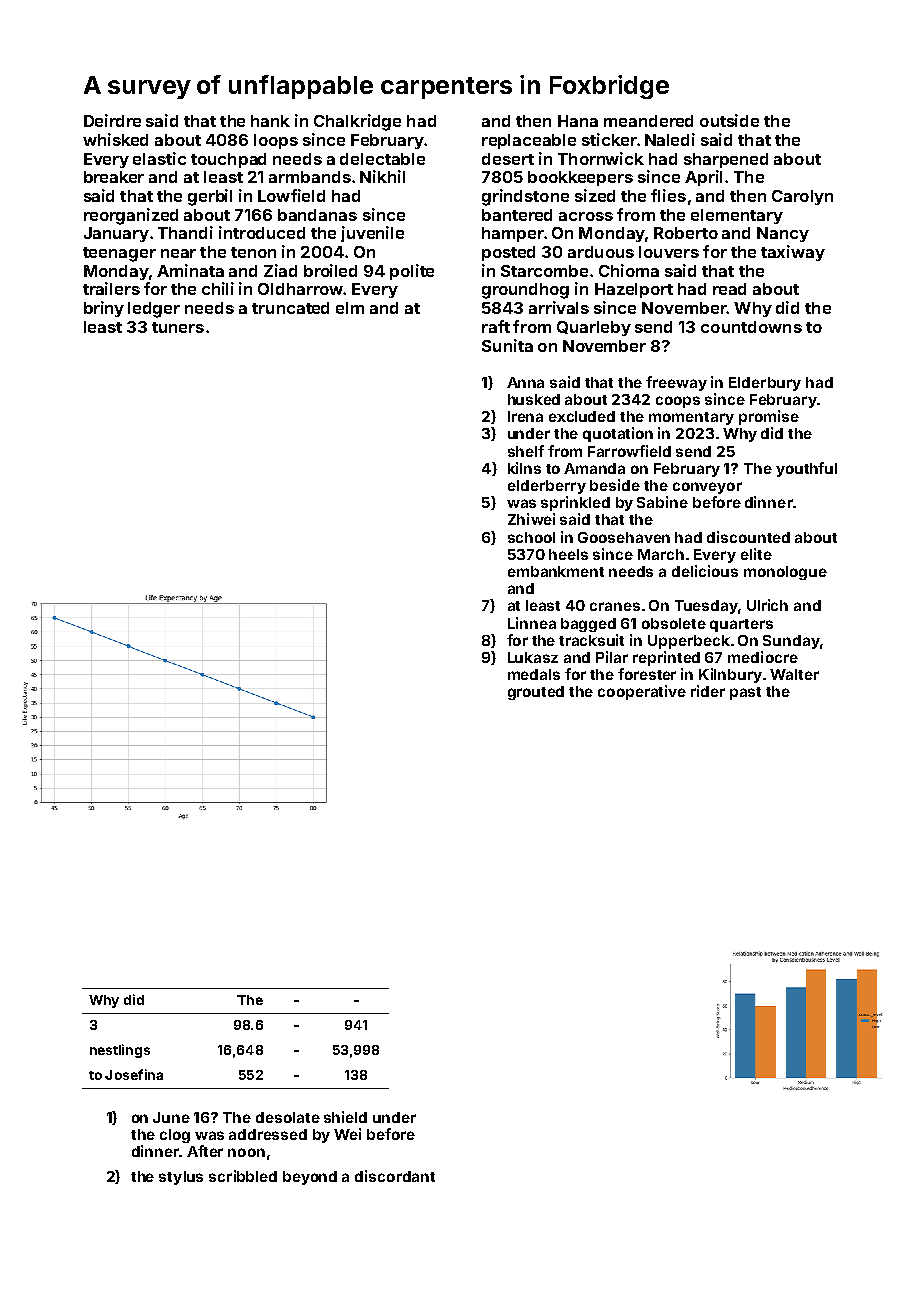 Image resolution: width=924 pixels, height=1308 pixels. I want to click on past, so click(745, 693).
